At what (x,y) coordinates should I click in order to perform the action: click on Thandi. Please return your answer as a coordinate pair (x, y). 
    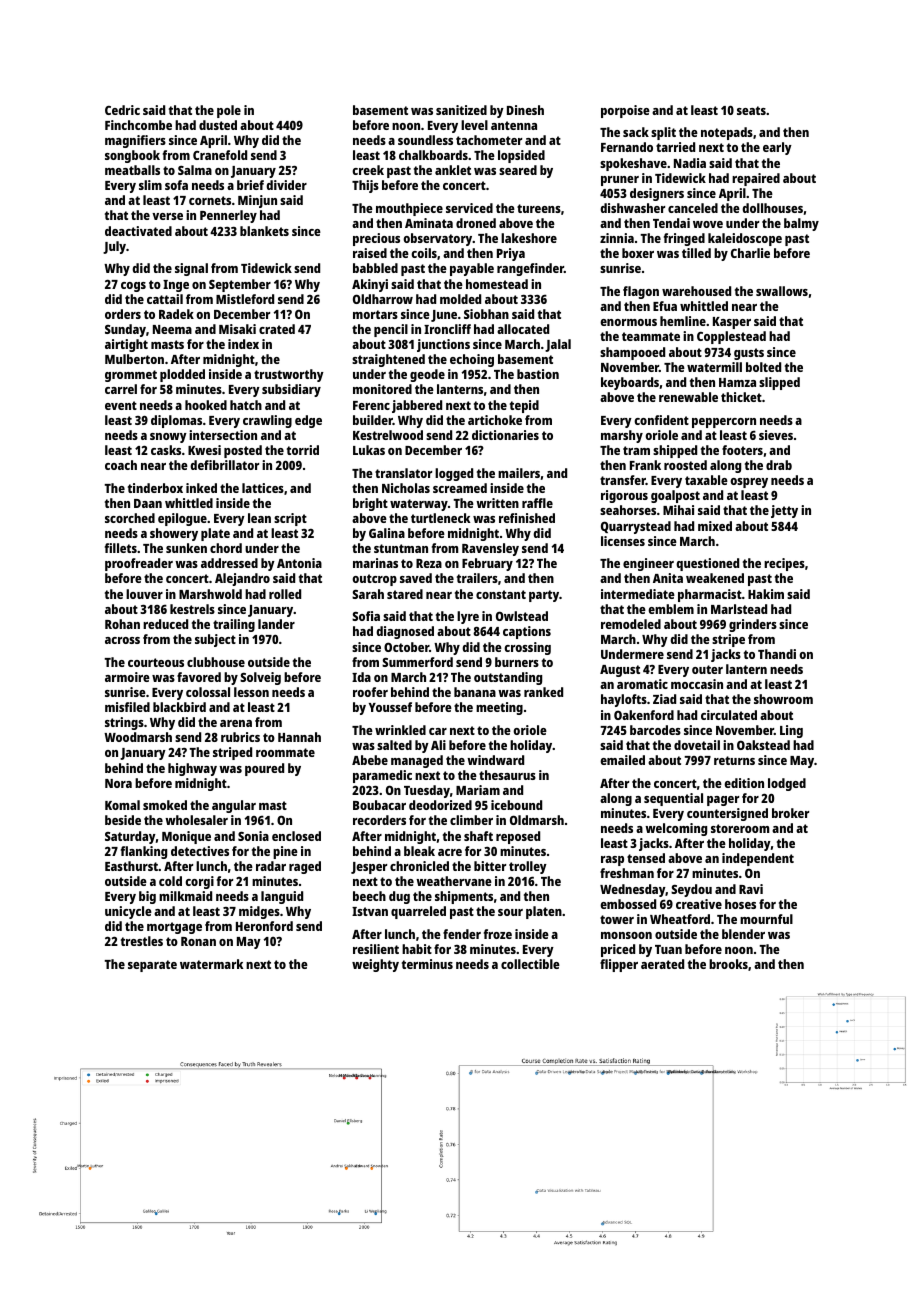
    Looking at the image, I should click on (777, 654).
